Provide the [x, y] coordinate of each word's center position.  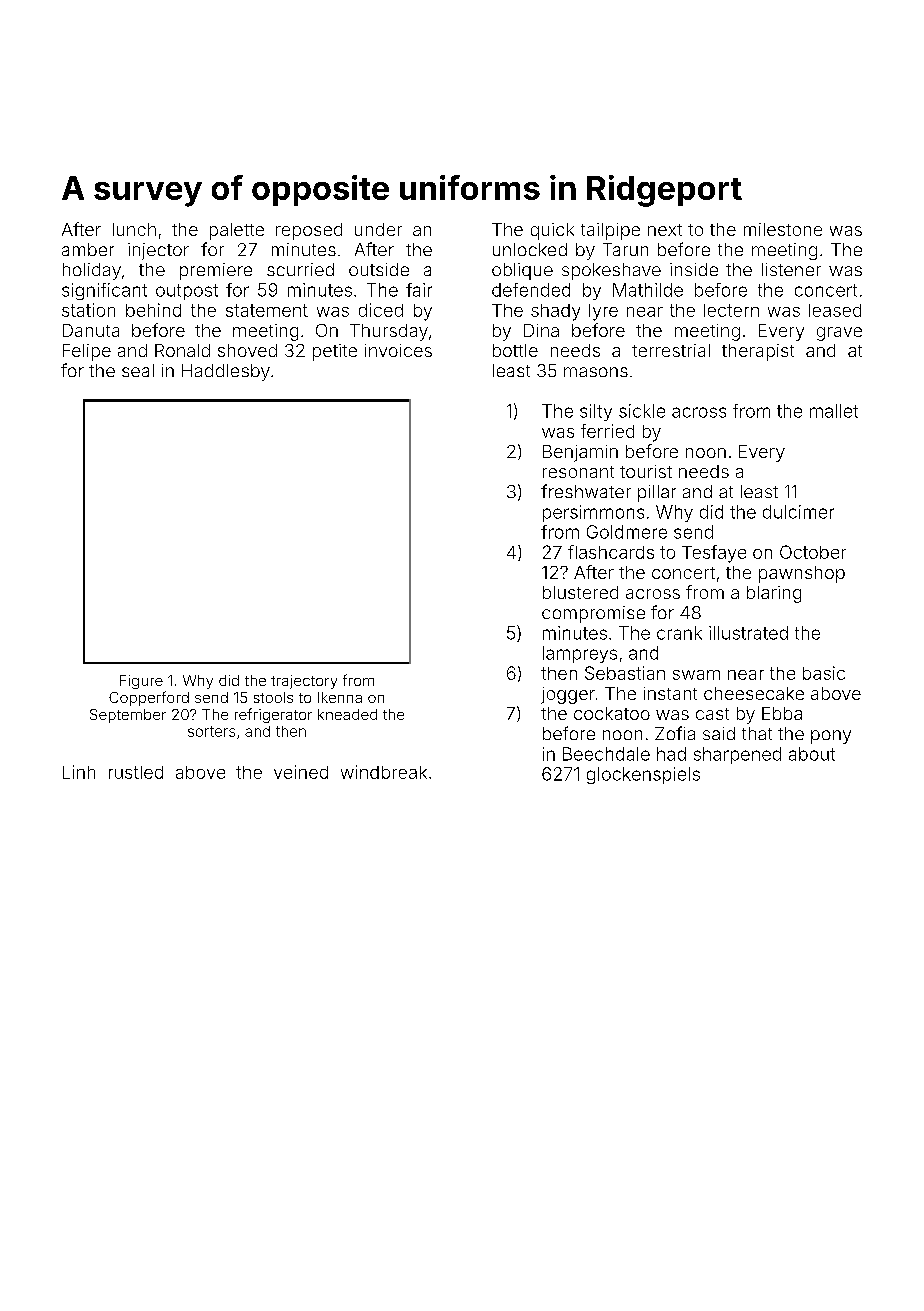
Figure [141, 682]
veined [301, 772]
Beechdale [606, 754]
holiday [92, 271]
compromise [593, 614]
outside [379, 269]
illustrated [748, 633]
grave [839, 334]
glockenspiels [643, 775]
